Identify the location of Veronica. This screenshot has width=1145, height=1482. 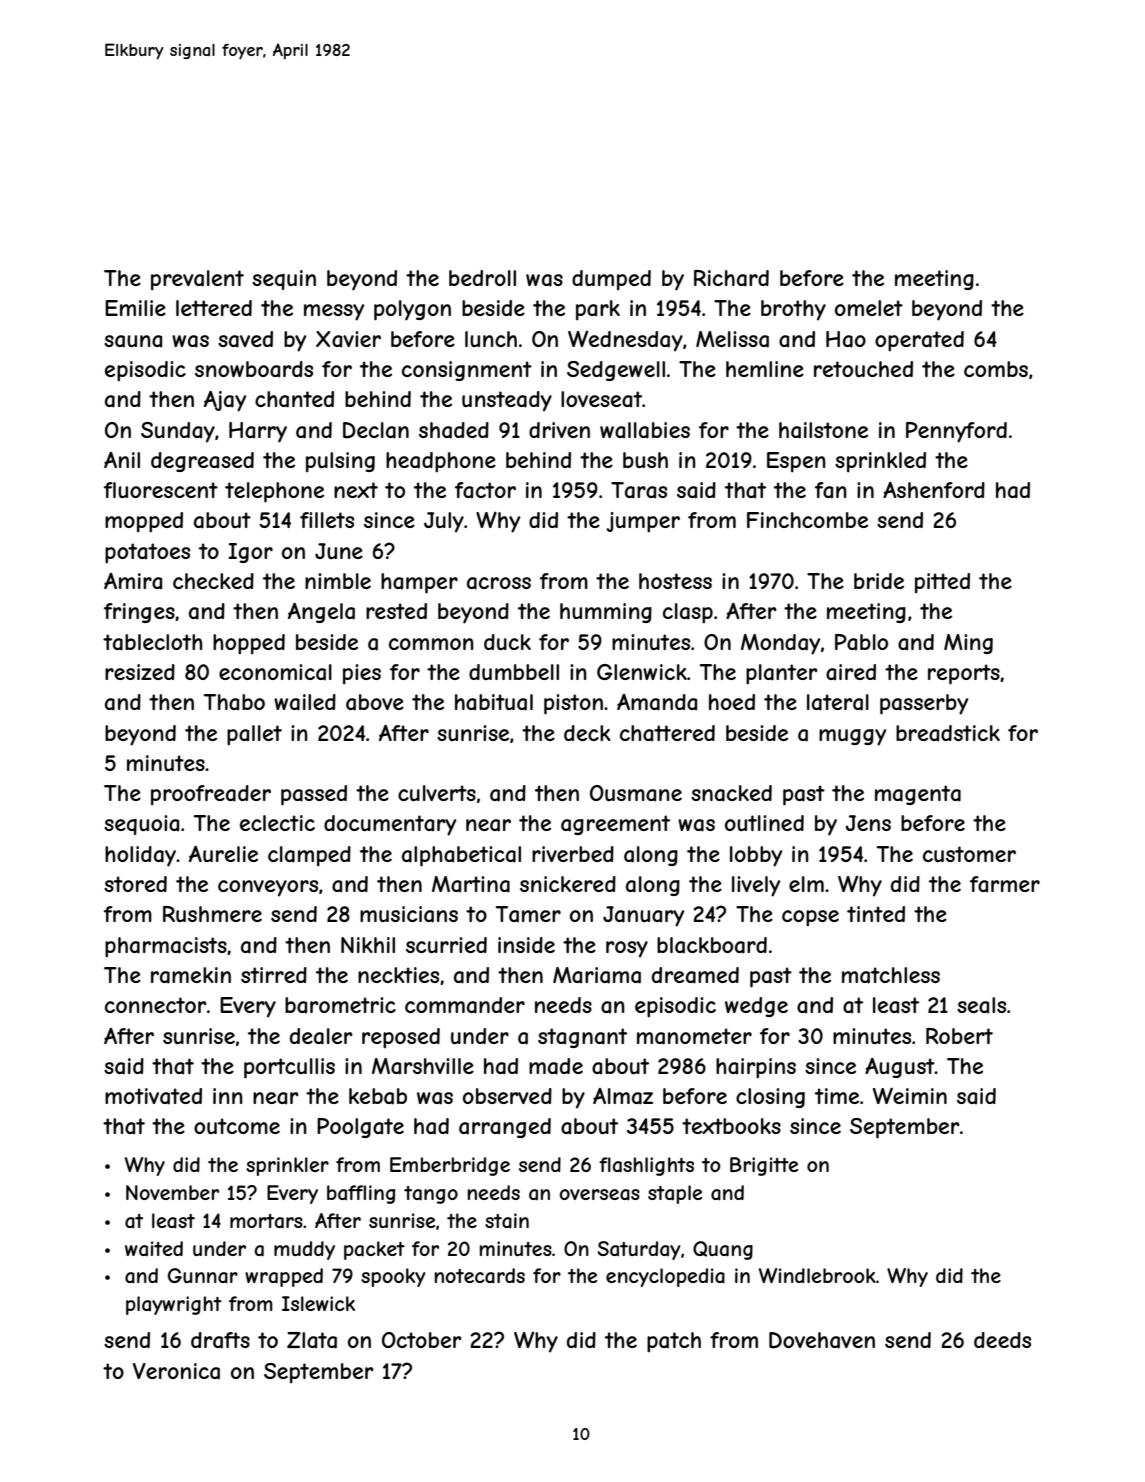
(176, 1371).
